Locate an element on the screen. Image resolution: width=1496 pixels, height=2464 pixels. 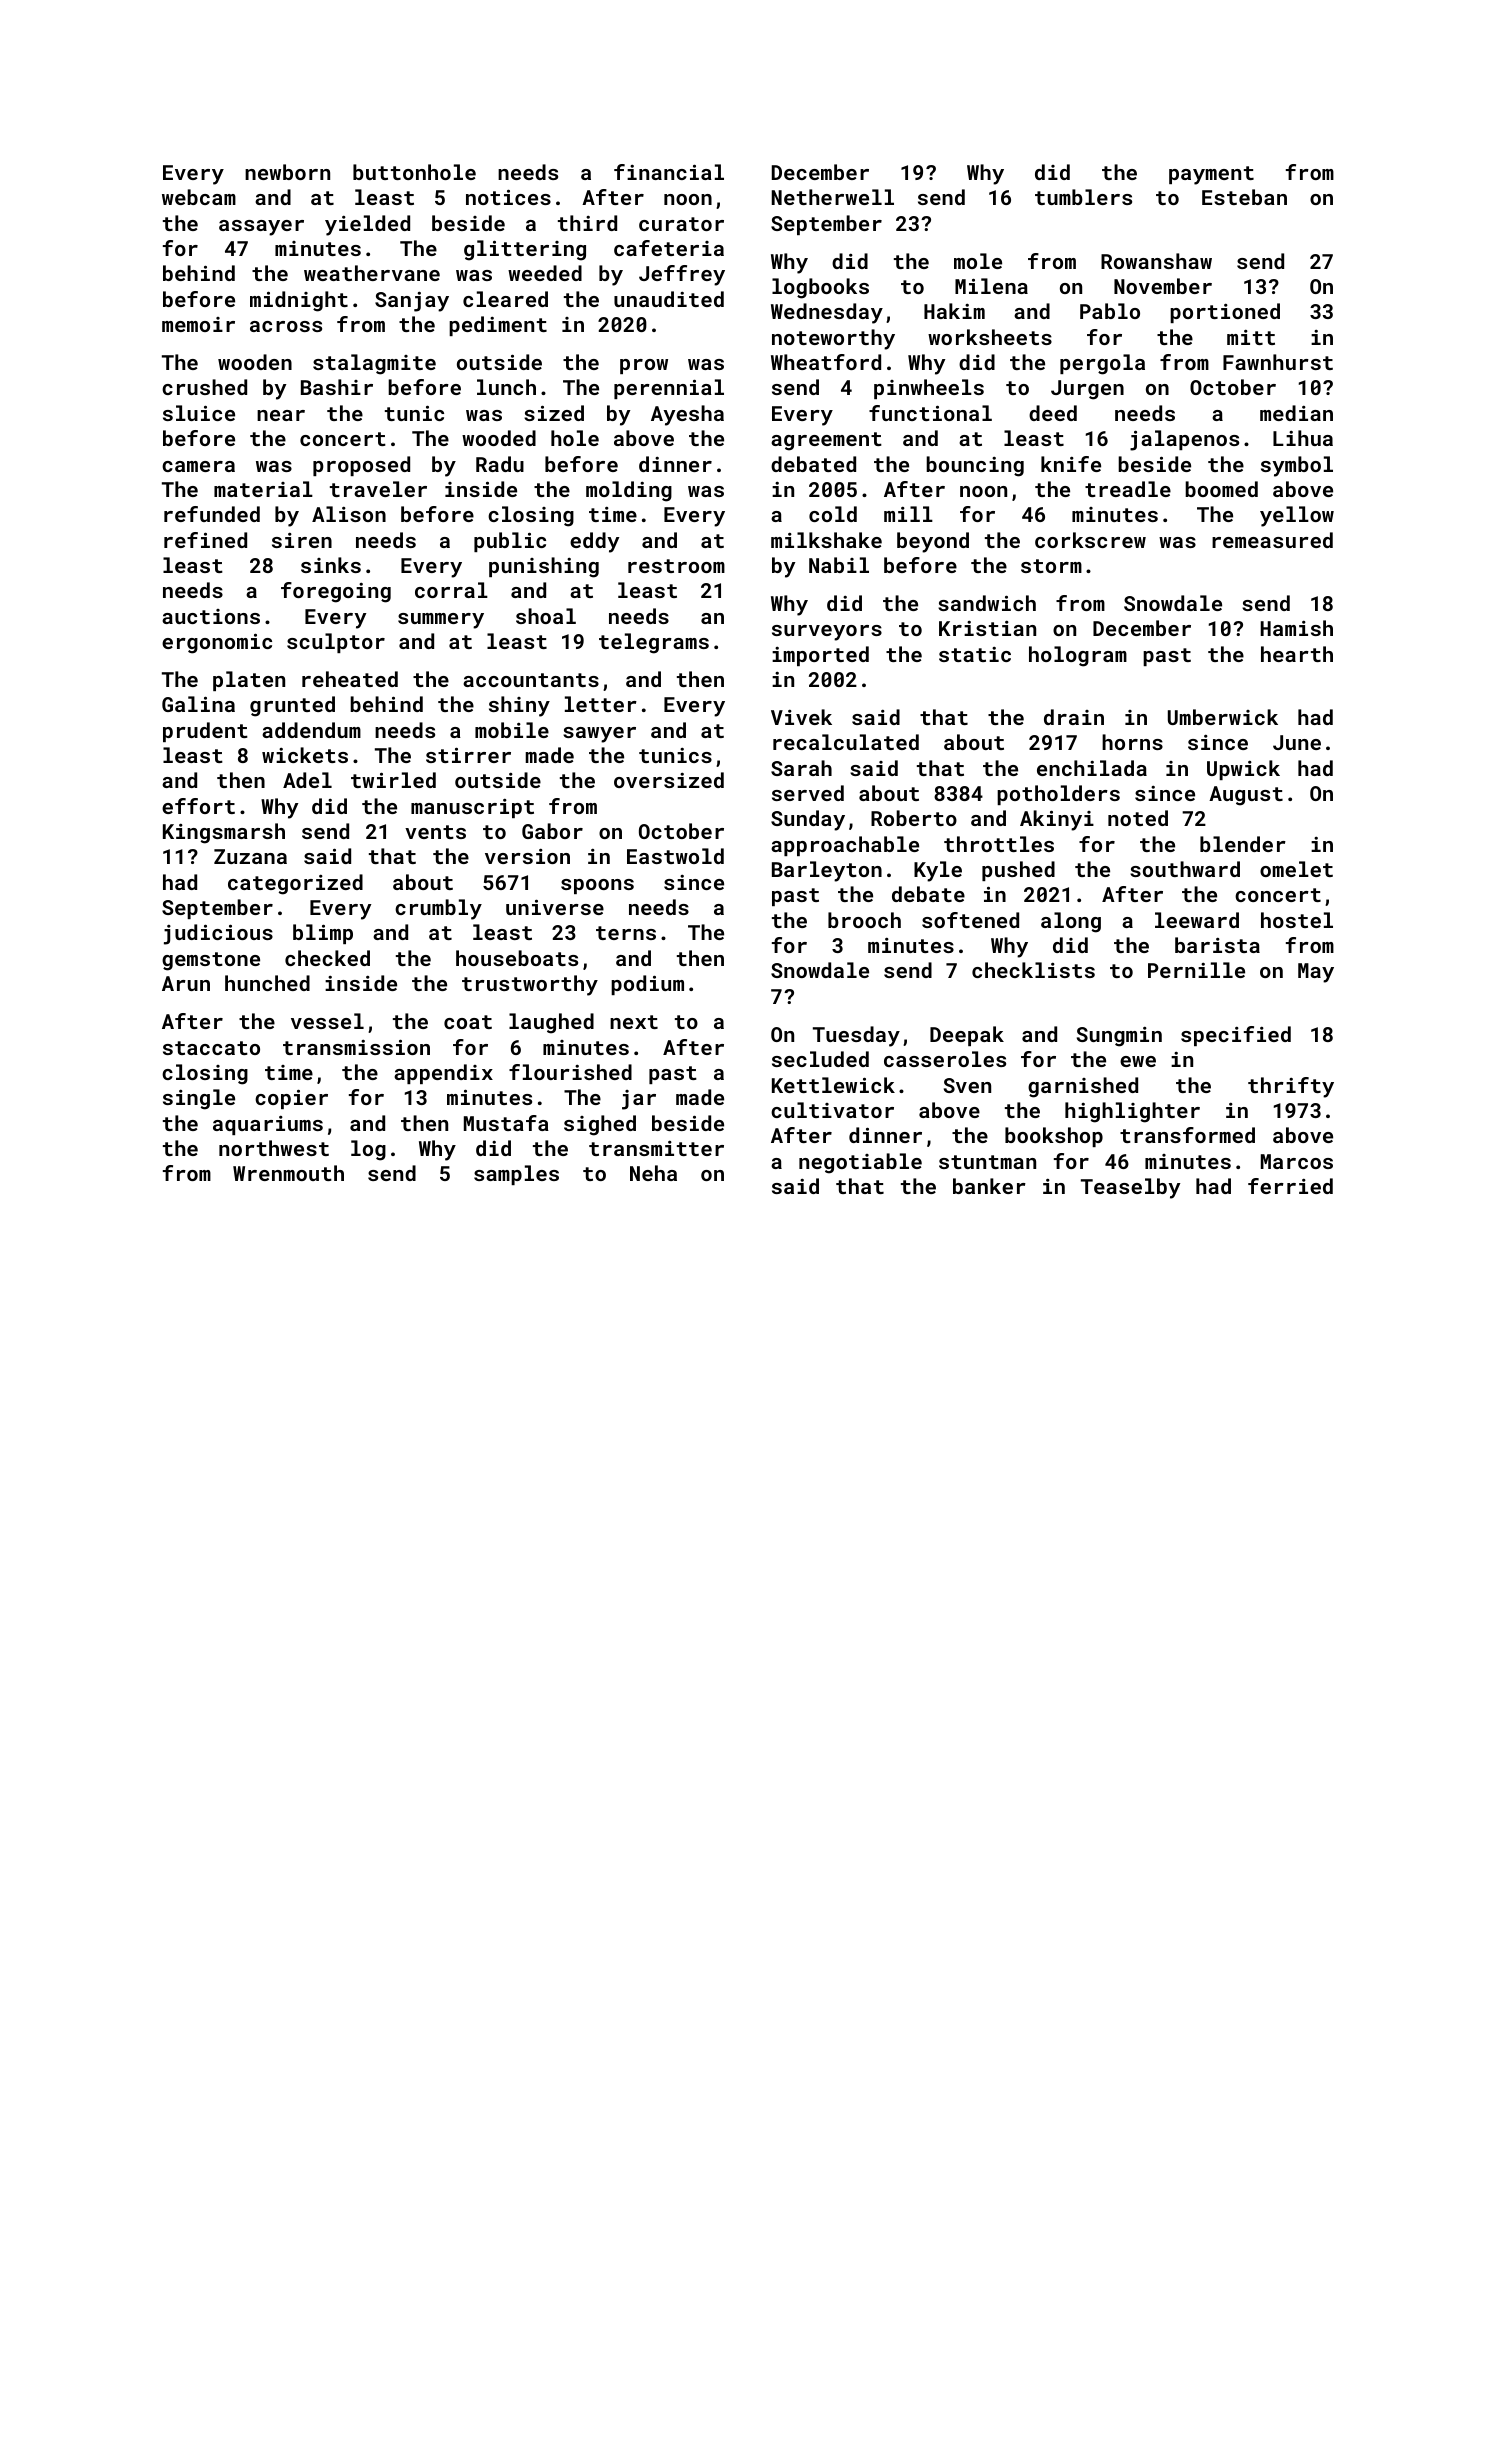
vents is located at coordinates (435, 832).
